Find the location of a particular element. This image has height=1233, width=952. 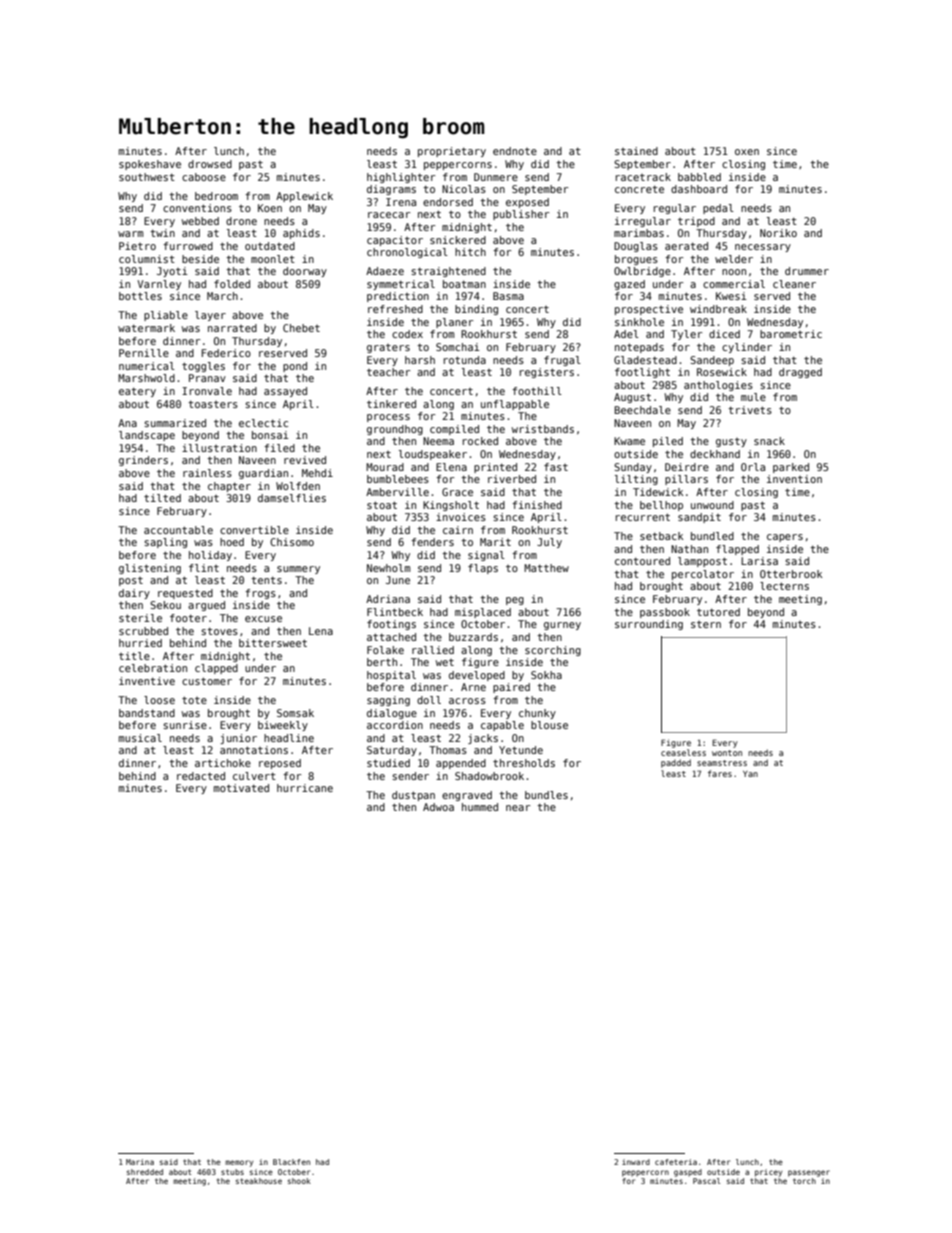

near is located at coordinates (518, 808).
